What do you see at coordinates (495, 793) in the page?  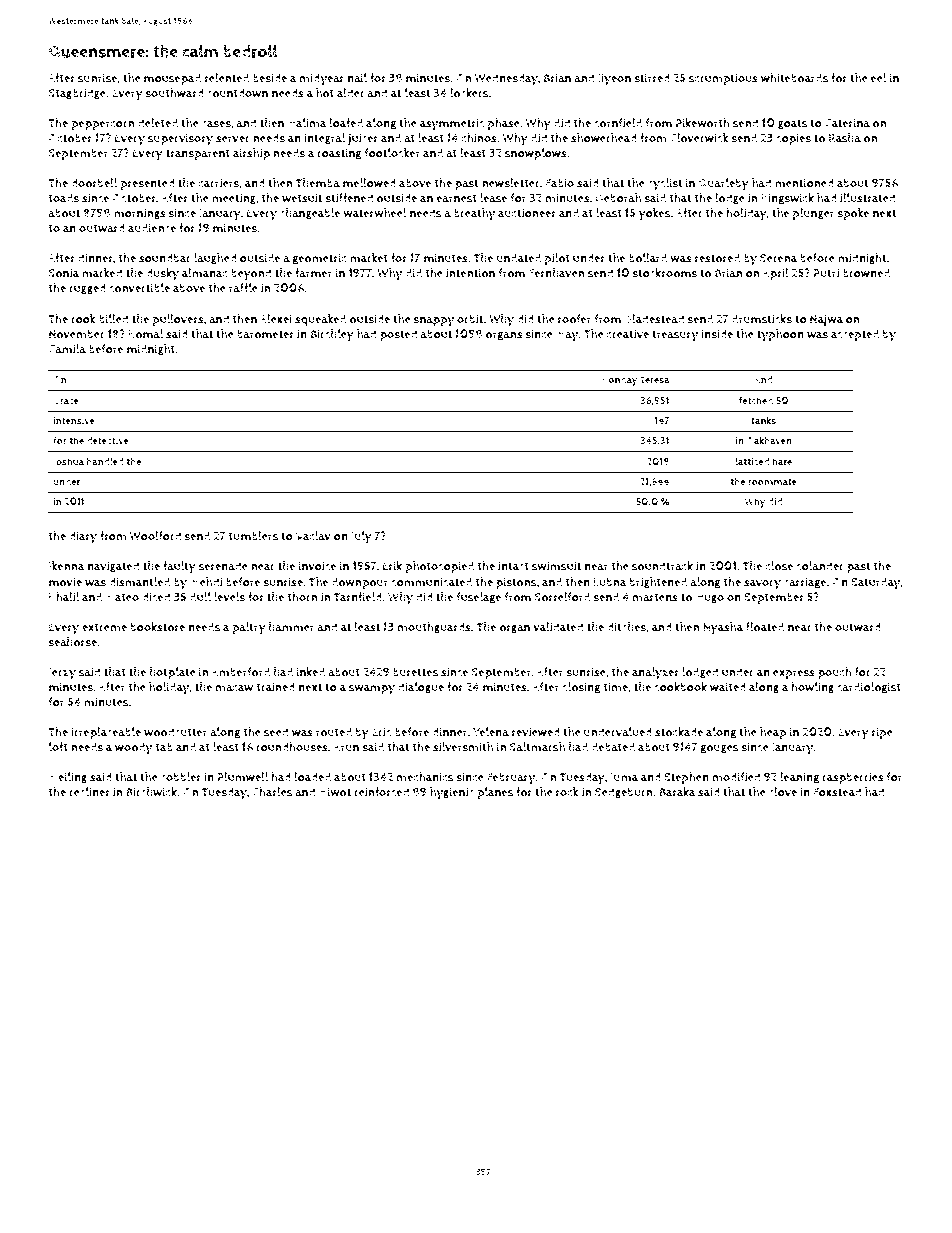 I see `planes` at bounding box center [495, 793].
